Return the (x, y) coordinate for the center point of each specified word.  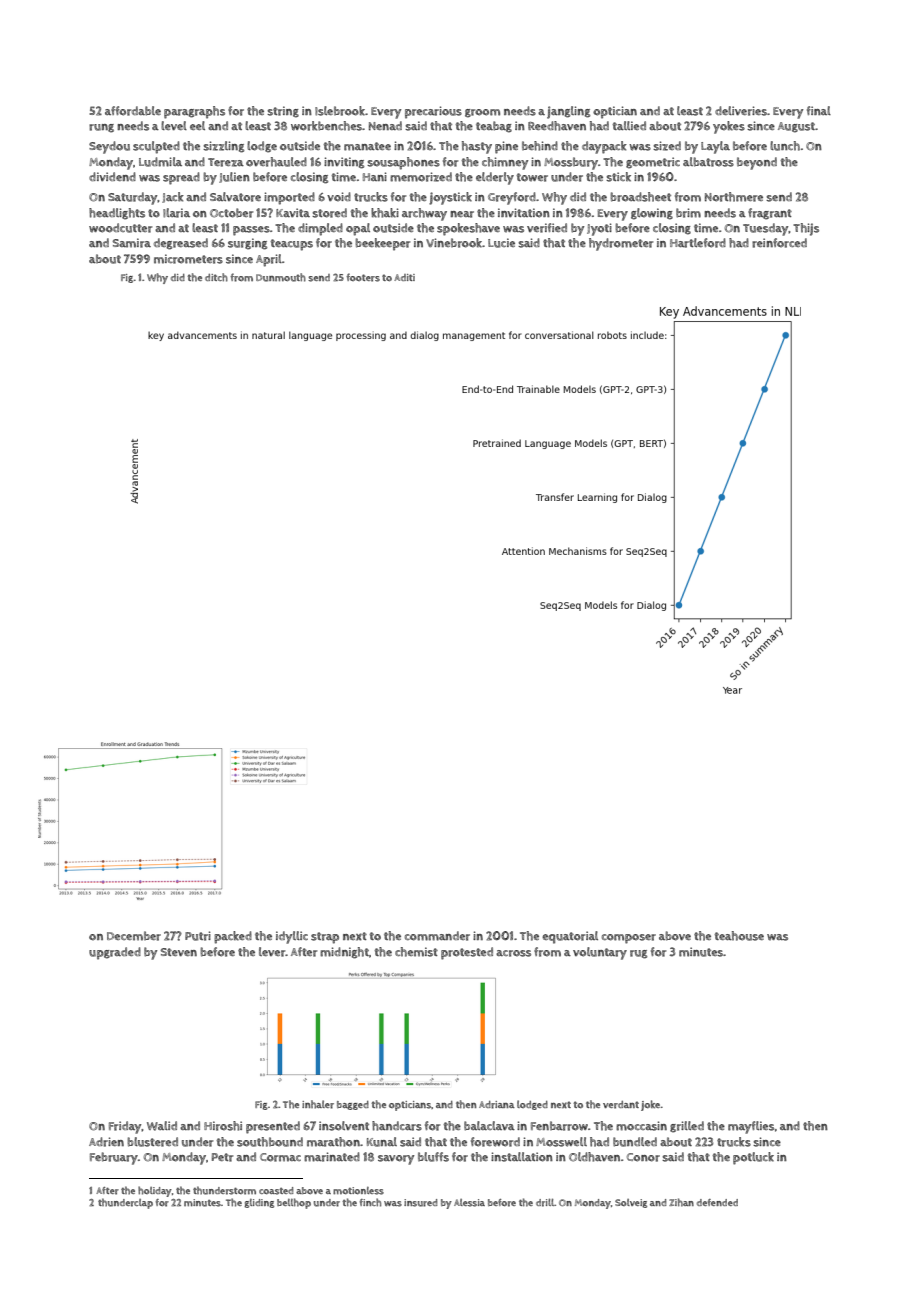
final (819, 110)
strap (325, 938)
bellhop (294, 1203)
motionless (358, 1191)
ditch (216, 277)
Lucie (501, 243)
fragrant (770, 214)
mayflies (751, 1127)
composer (629, 939)
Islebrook (340, 111)
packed (233, 937)
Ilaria (176, 213)
